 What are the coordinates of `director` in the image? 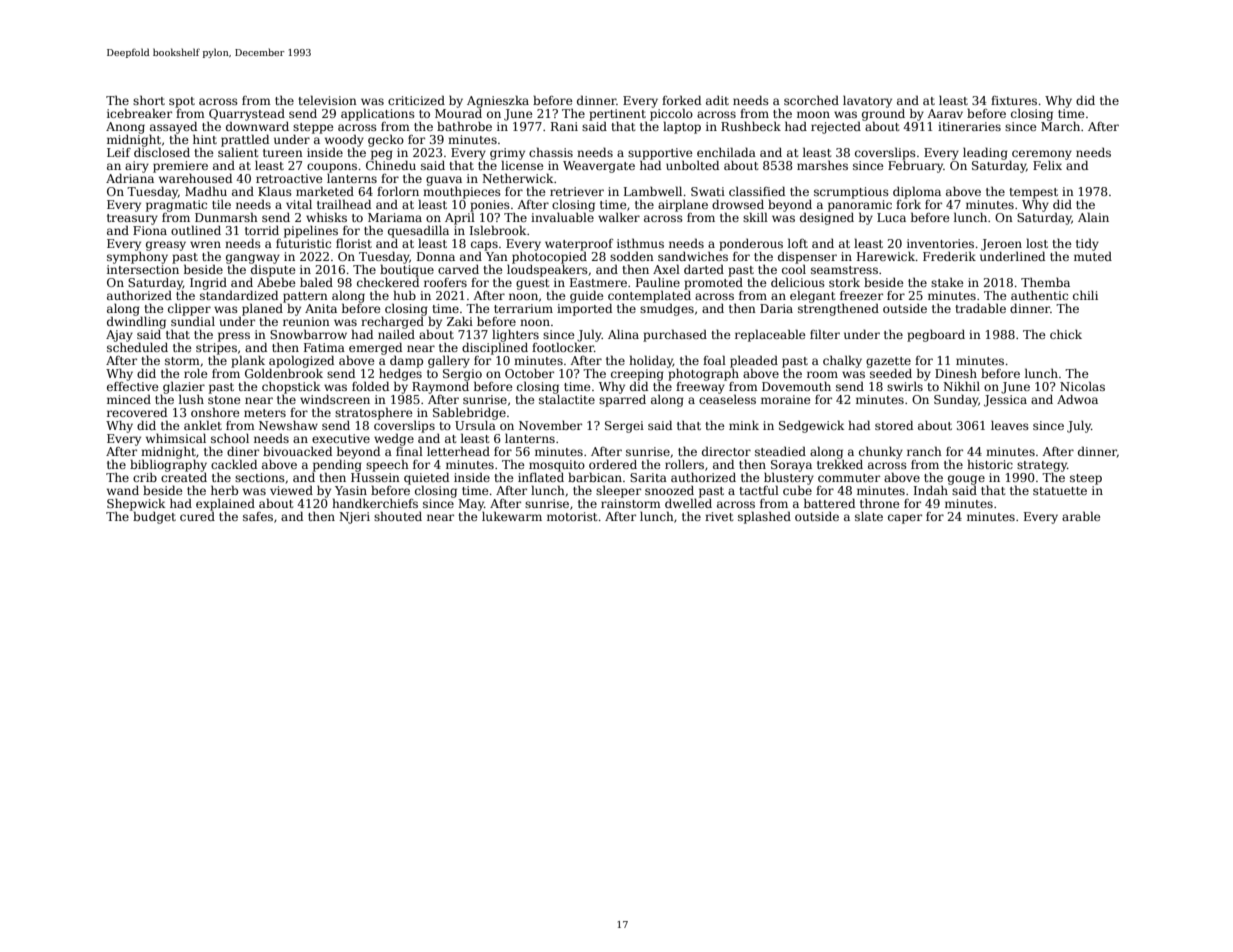 It's located at (726, 451).
